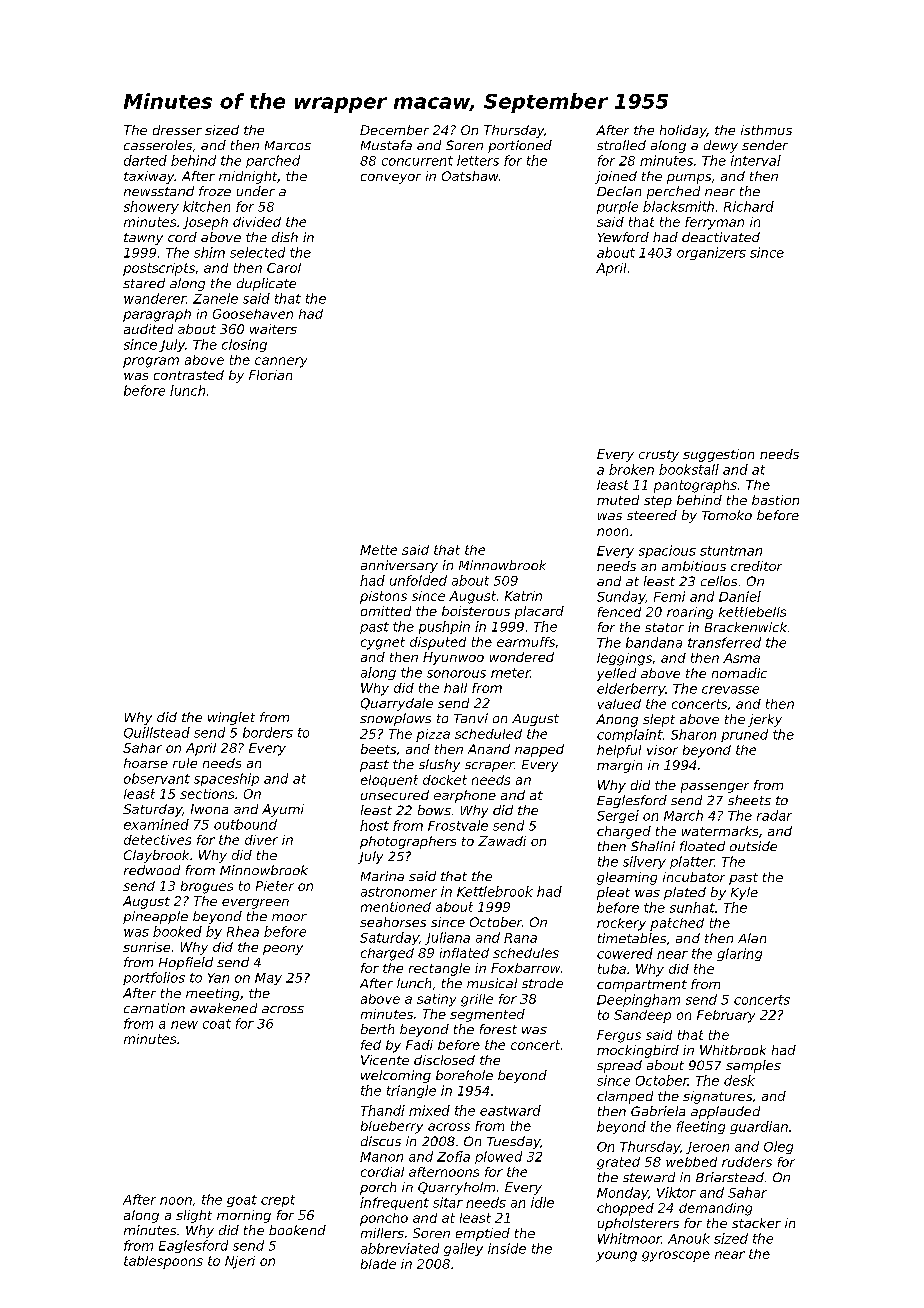 This image has width=924, height=1308. What do you see at coordinates (730, 690) in the image?
I see `crevasse` at bounding box center [730, 690].
